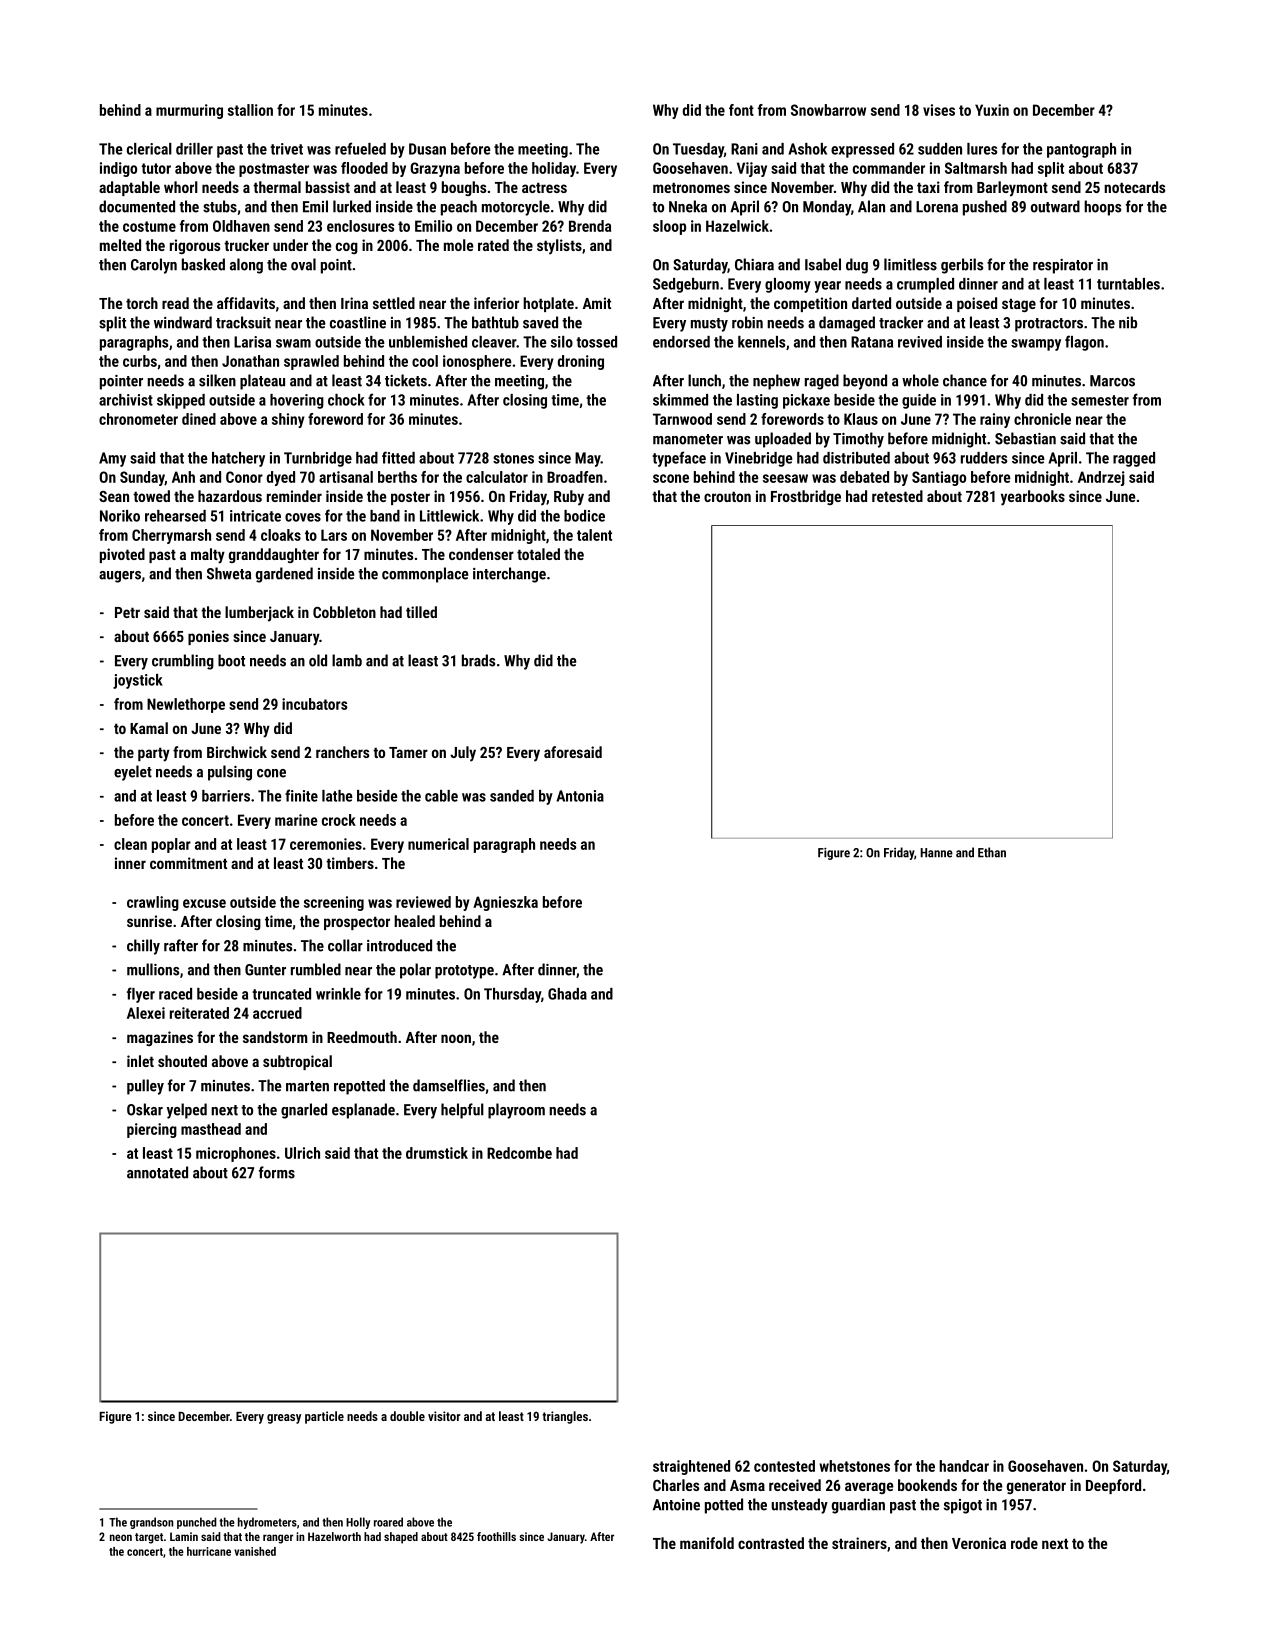  I want to click on Ghada, so click(567, 994).
